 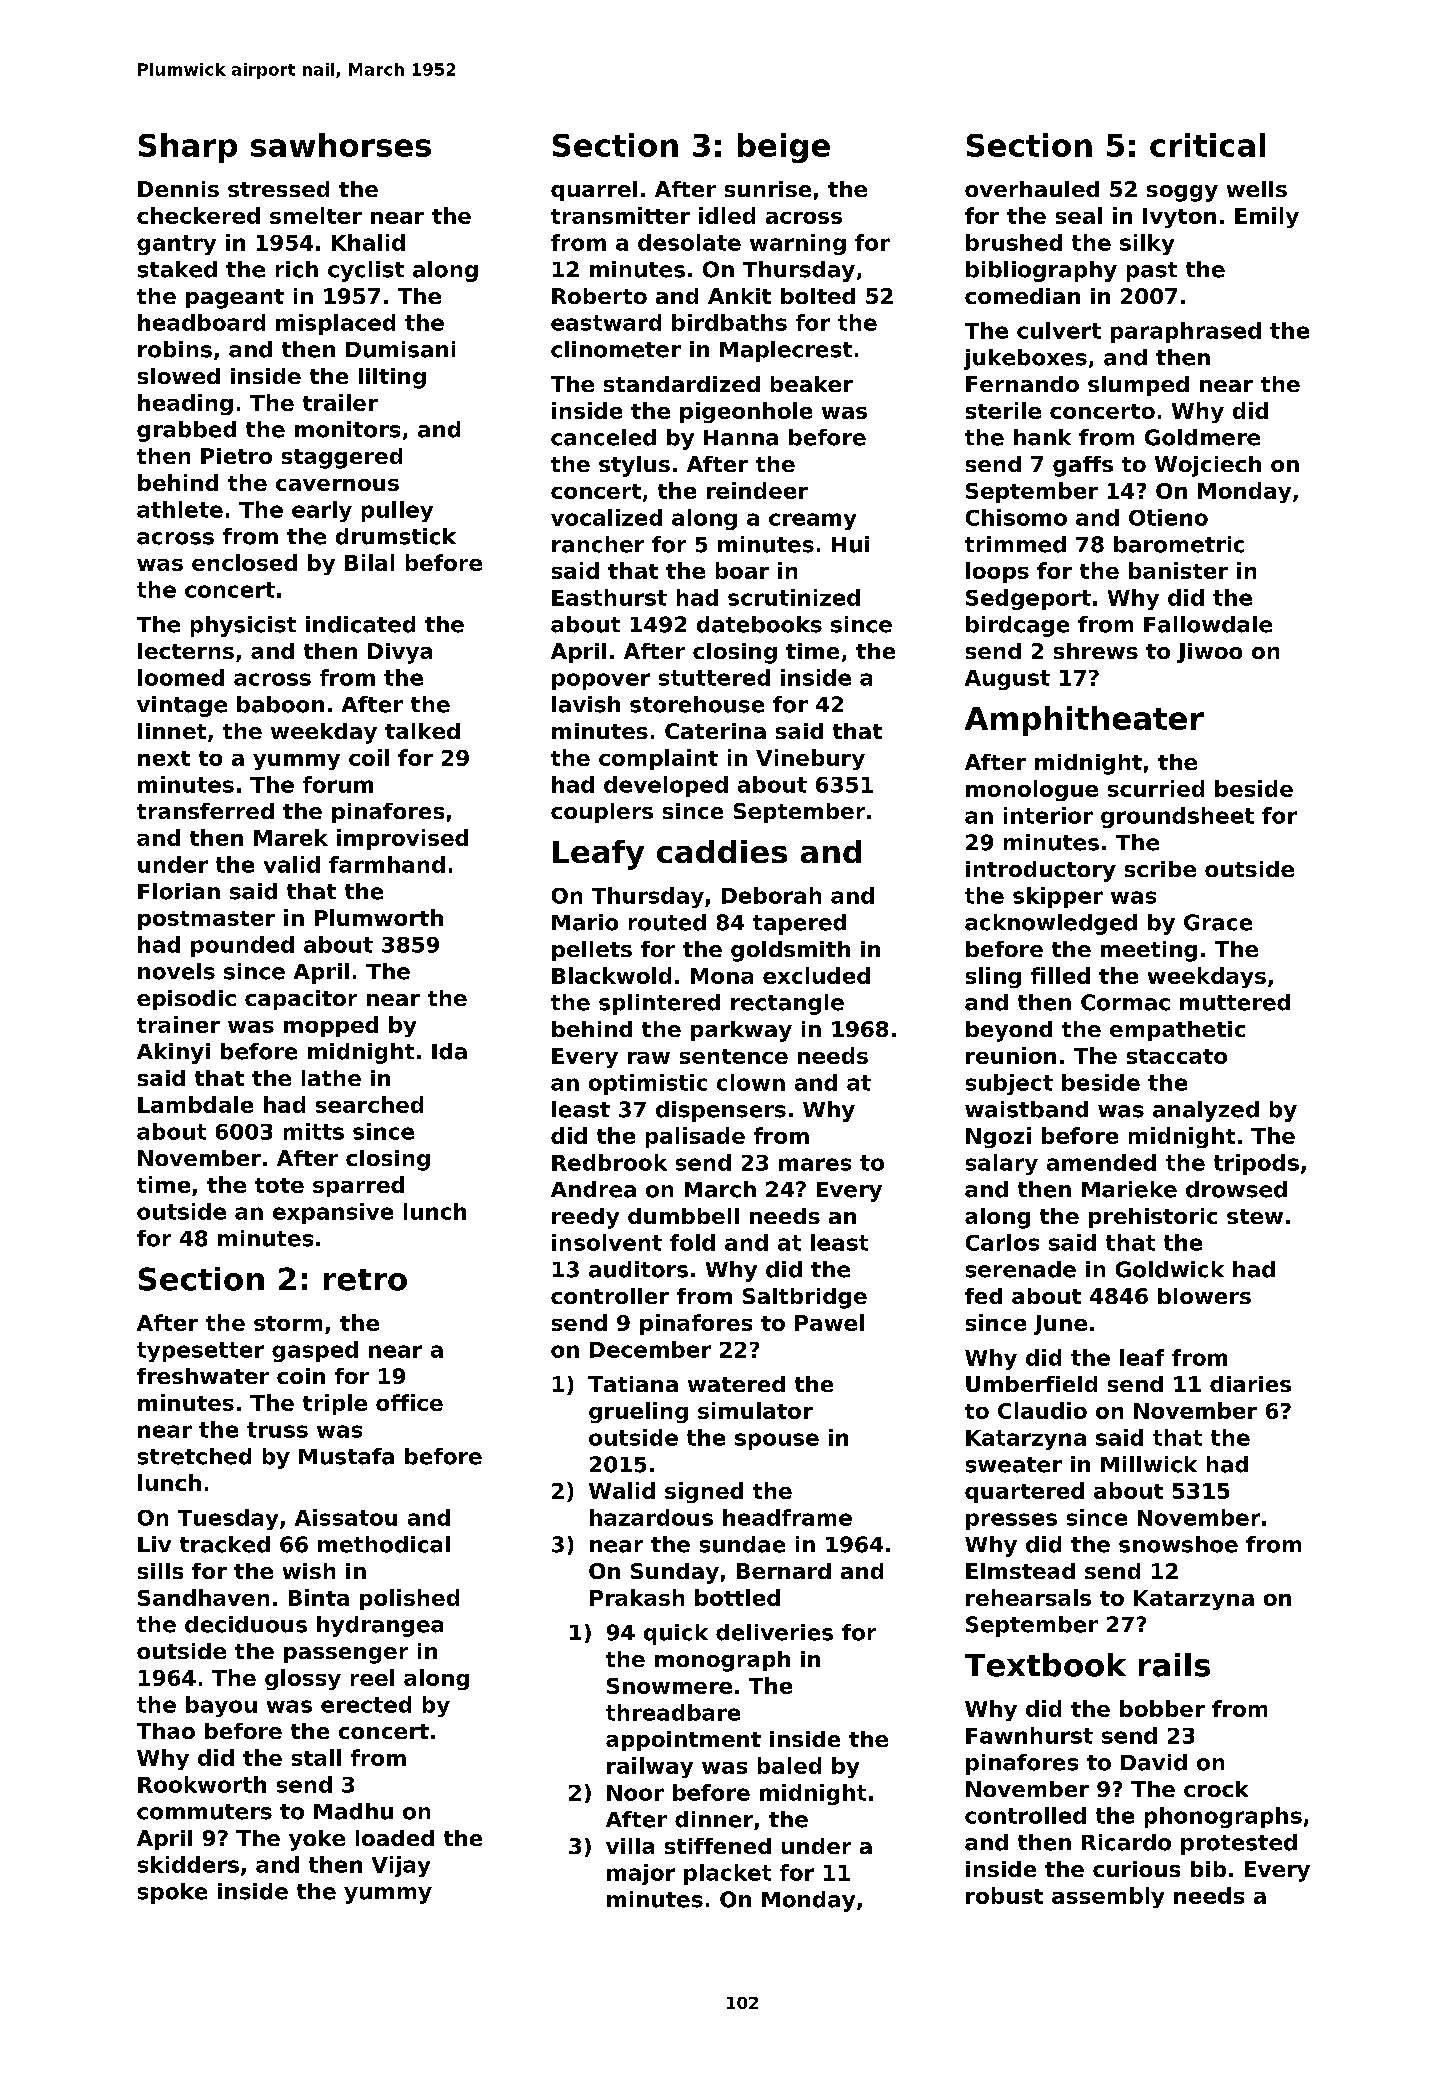 What do you see at coordinates (609, 597) in the document?
I see `Easthurst` at bounding box center [609, 597].
